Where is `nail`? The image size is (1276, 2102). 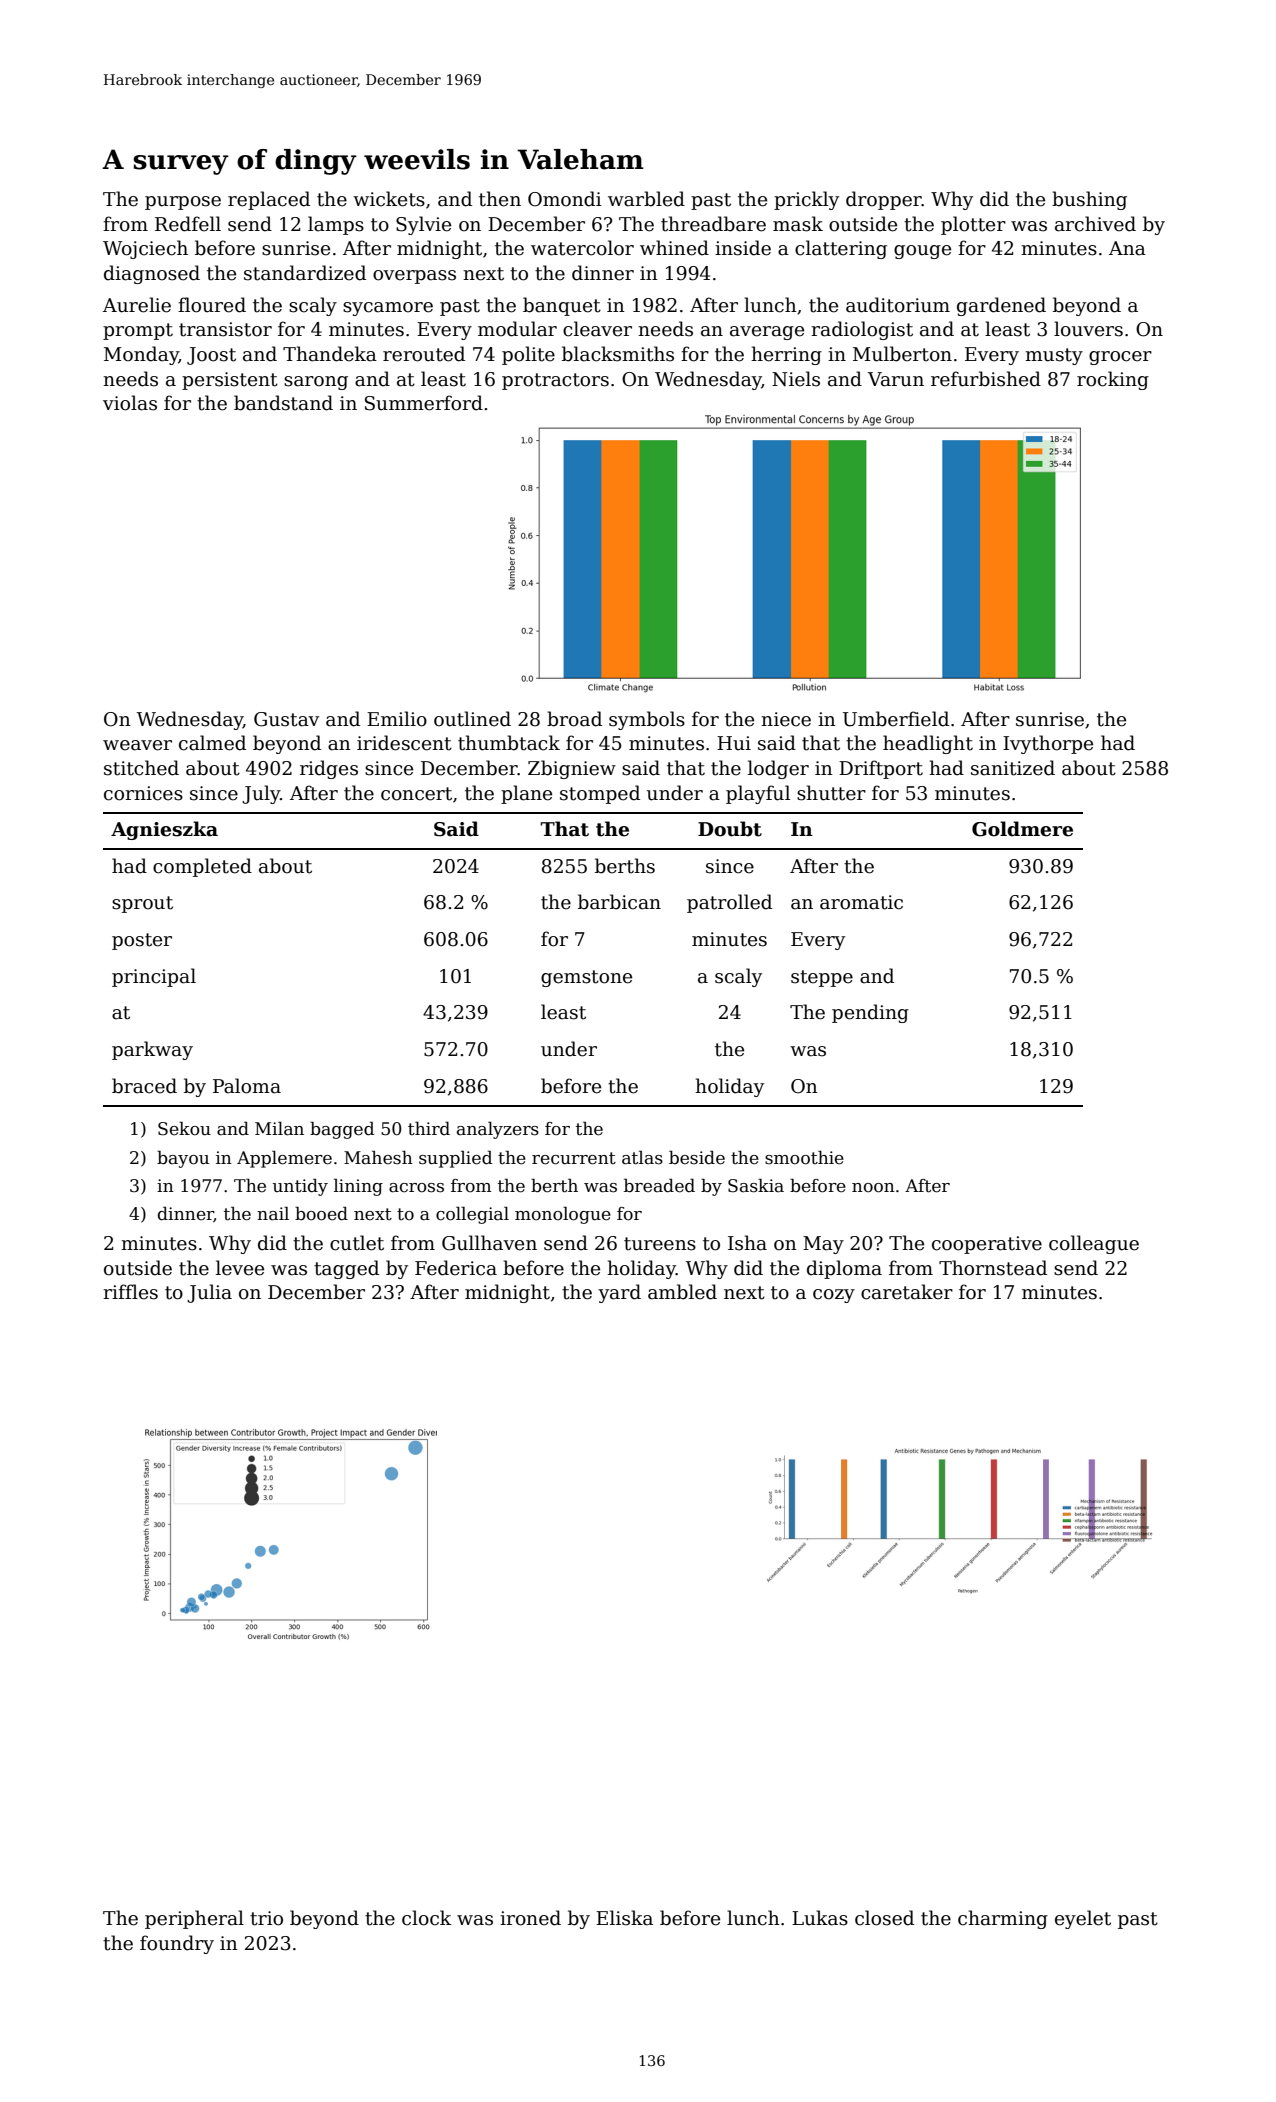
nail is located at coordinates (273, 1214).
